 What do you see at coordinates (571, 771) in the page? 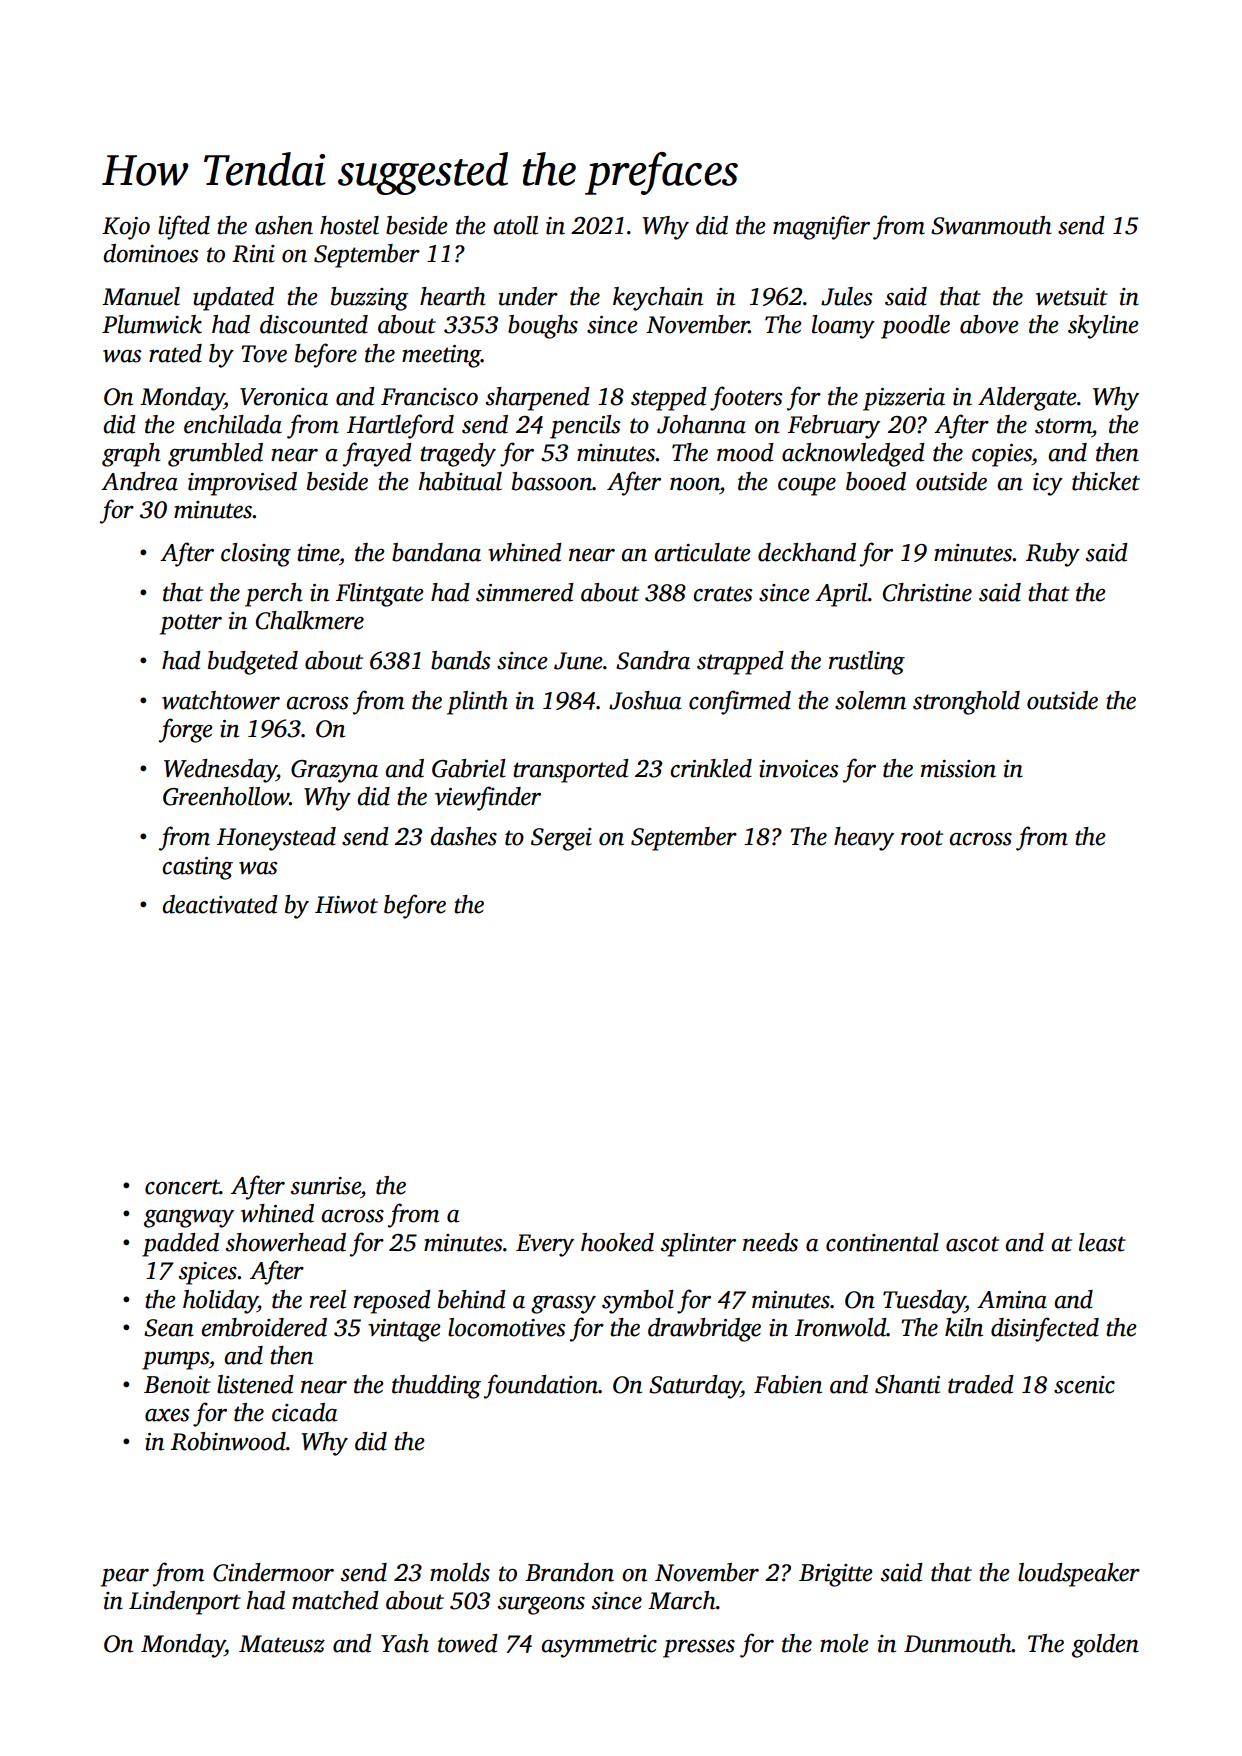
I see `transported` at bounding box center [571, 771].
